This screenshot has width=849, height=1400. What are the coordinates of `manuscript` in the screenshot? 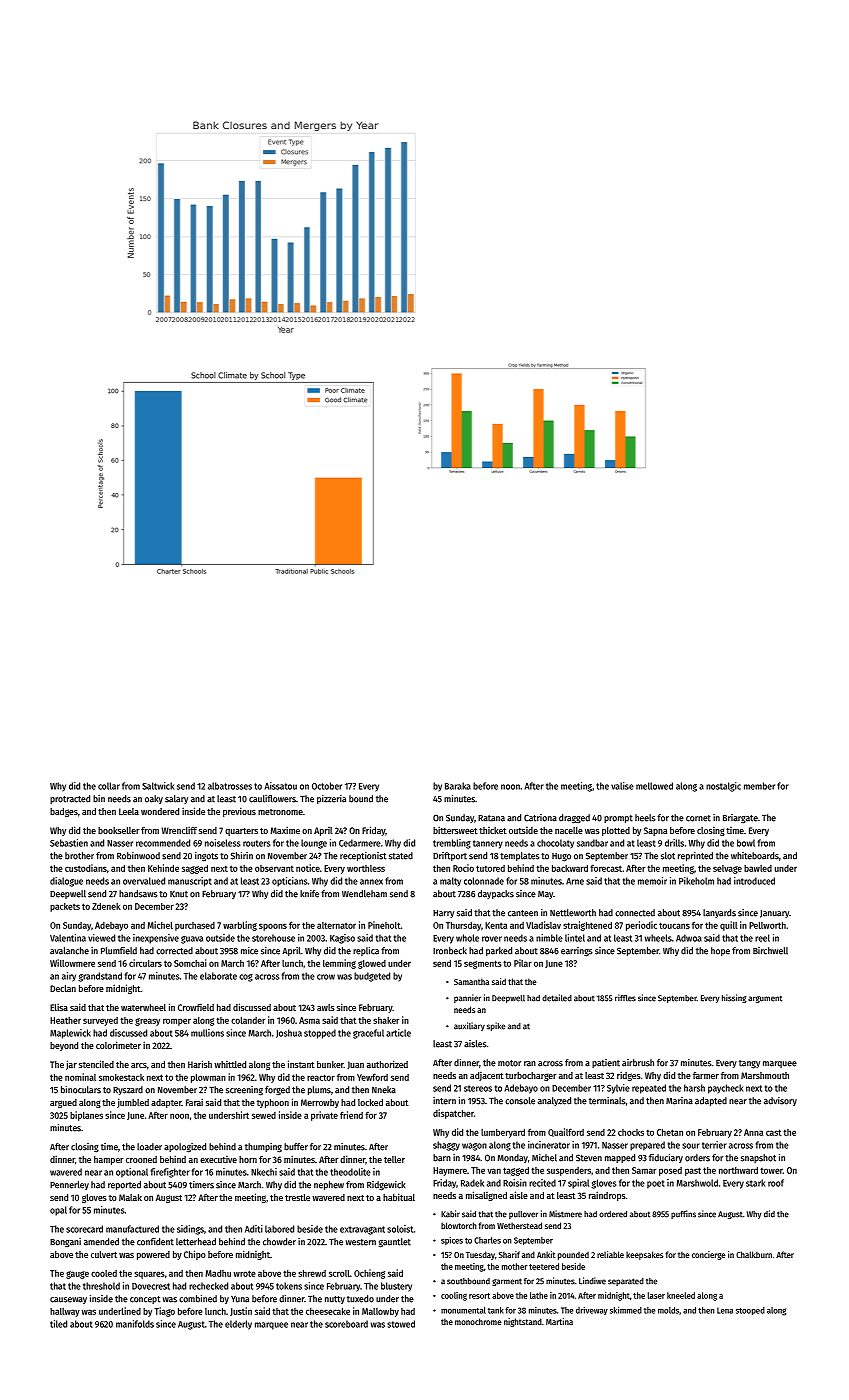 It's located at (190, 882).
